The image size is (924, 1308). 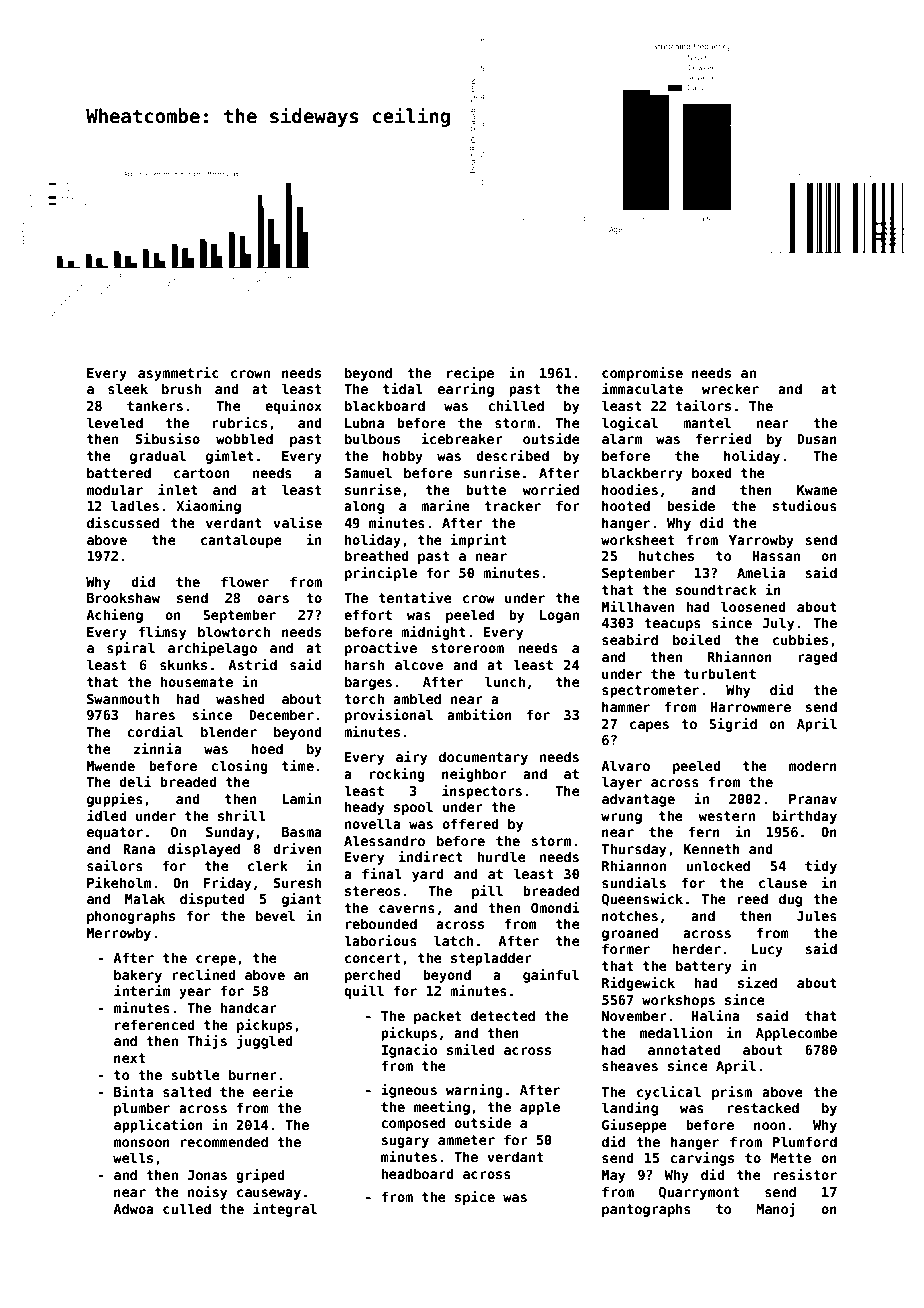 I want to click on wrecker, so click(x=730, y=388).
